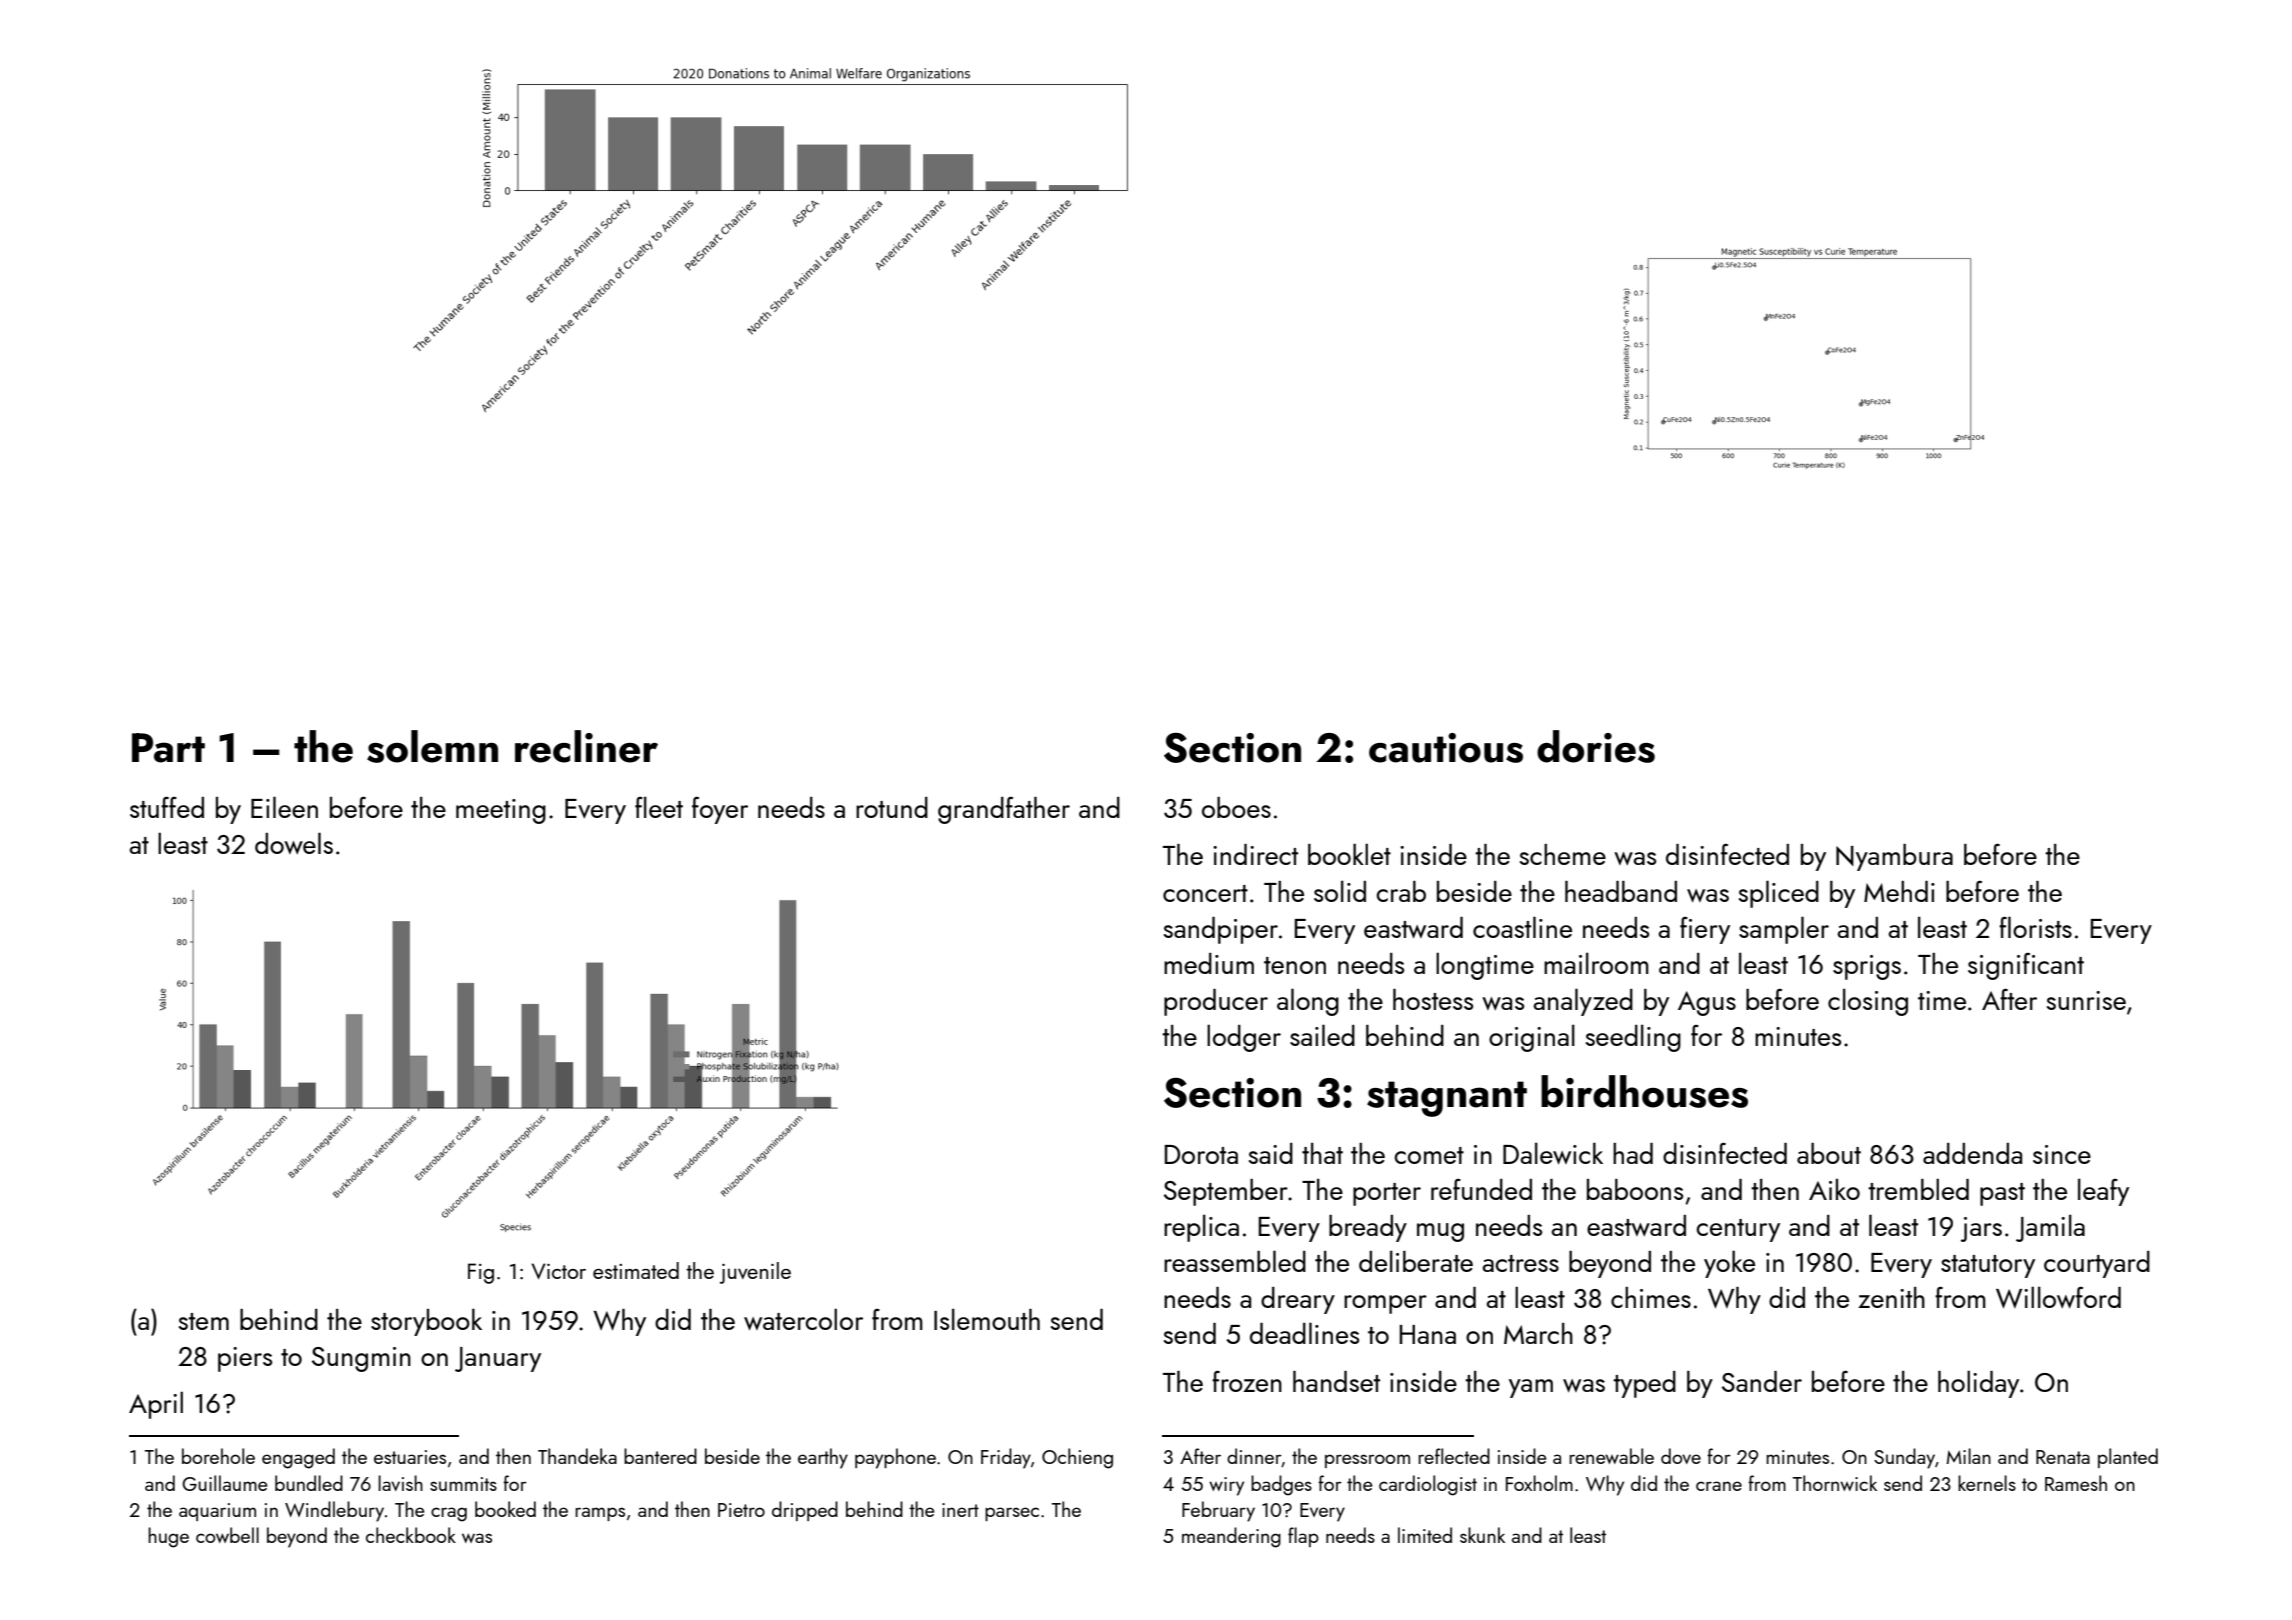  I want to click on stuffed, so click(167, 807).
